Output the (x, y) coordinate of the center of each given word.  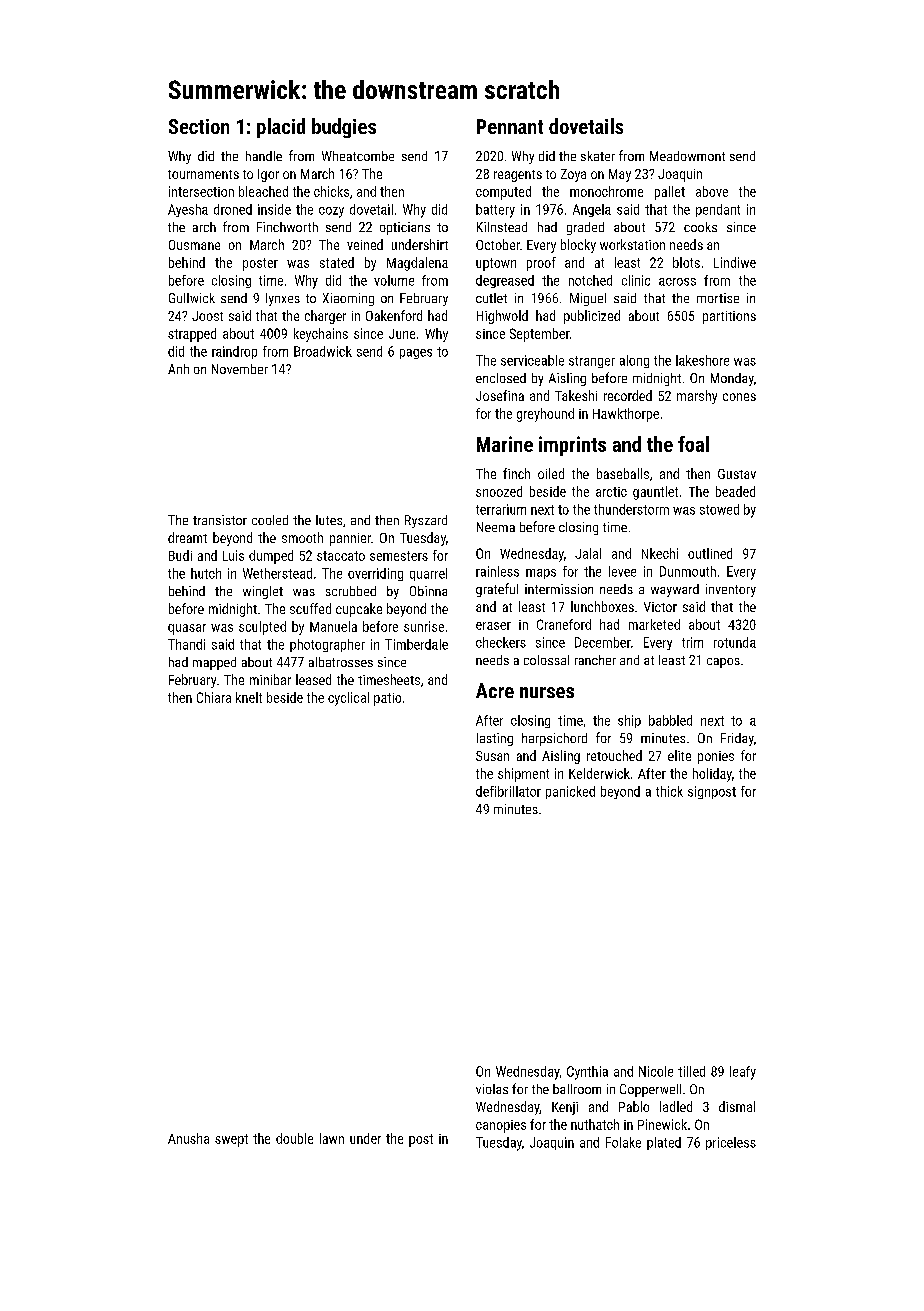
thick (669, 791)
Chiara (214, 697)
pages (416, 354)
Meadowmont (687, 156)
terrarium (501, 509)
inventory (731, 590)
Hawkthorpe (626, 415)
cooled (270, 520)
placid (281, 128)
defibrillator (508, 791)
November (240, 369)
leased (313, 679)
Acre (495, 690)
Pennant (510, 126)
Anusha (188, 1138)
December (603, 642)
